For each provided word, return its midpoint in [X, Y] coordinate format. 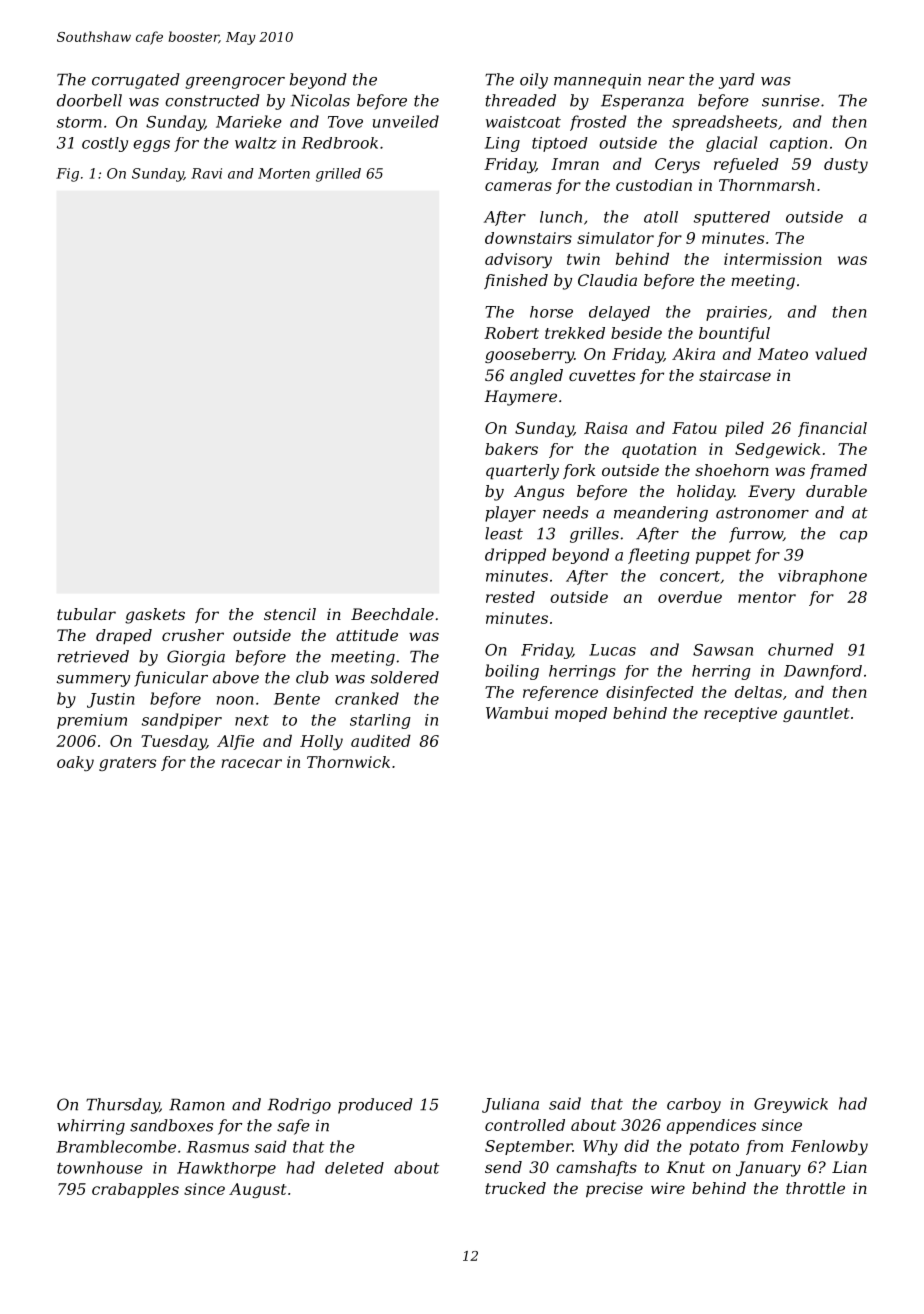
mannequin [597, 81]
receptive [740, 714]
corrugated [136, 81]
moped [581, 714]
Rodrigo [299, 1106]
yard [737, 81]
